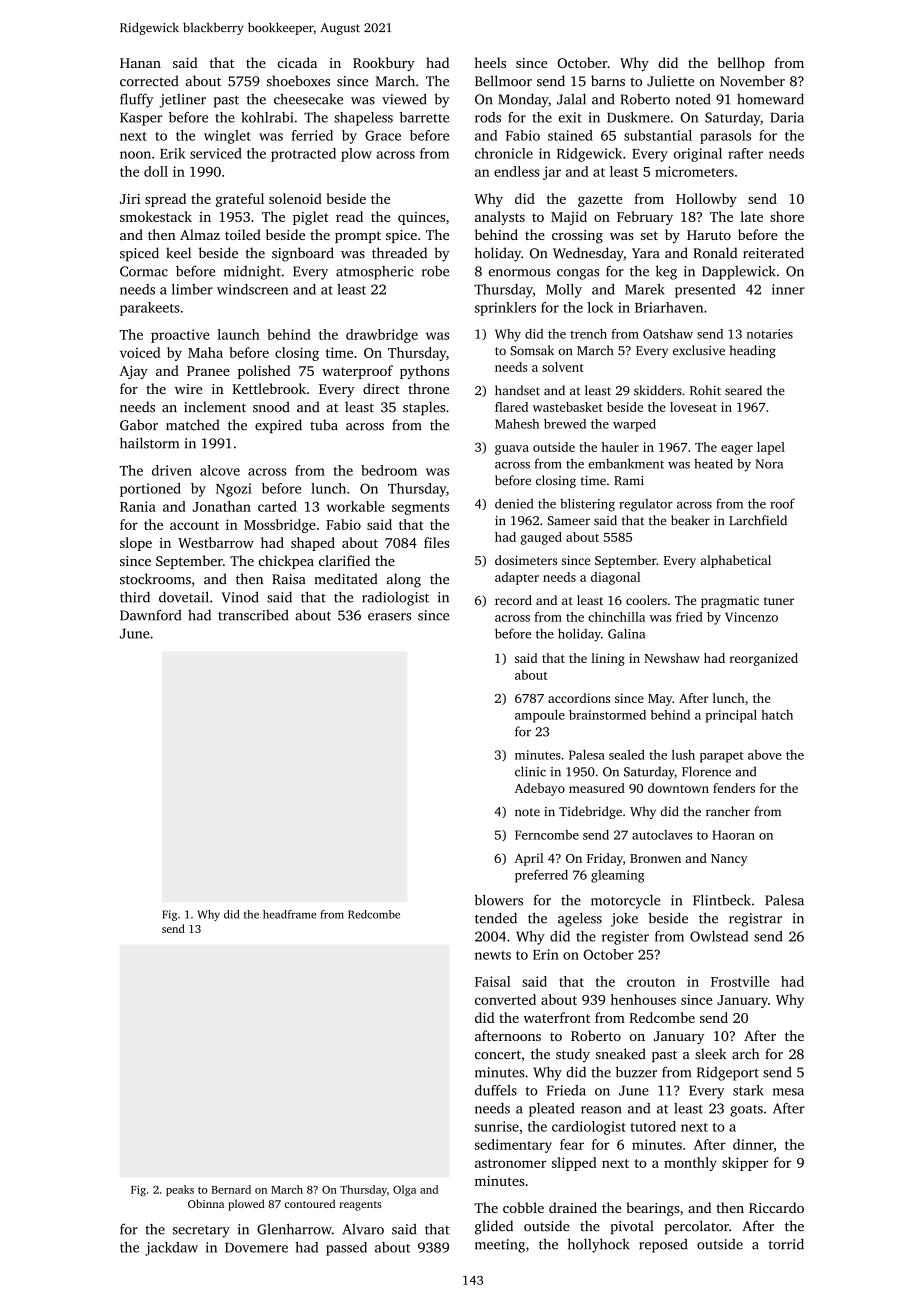 This screenshot has height=1308, width=924. What do you see at coordinates (697, 1227) in the screenshot?
I see `percolator` at bounding box center [697, 1227].
